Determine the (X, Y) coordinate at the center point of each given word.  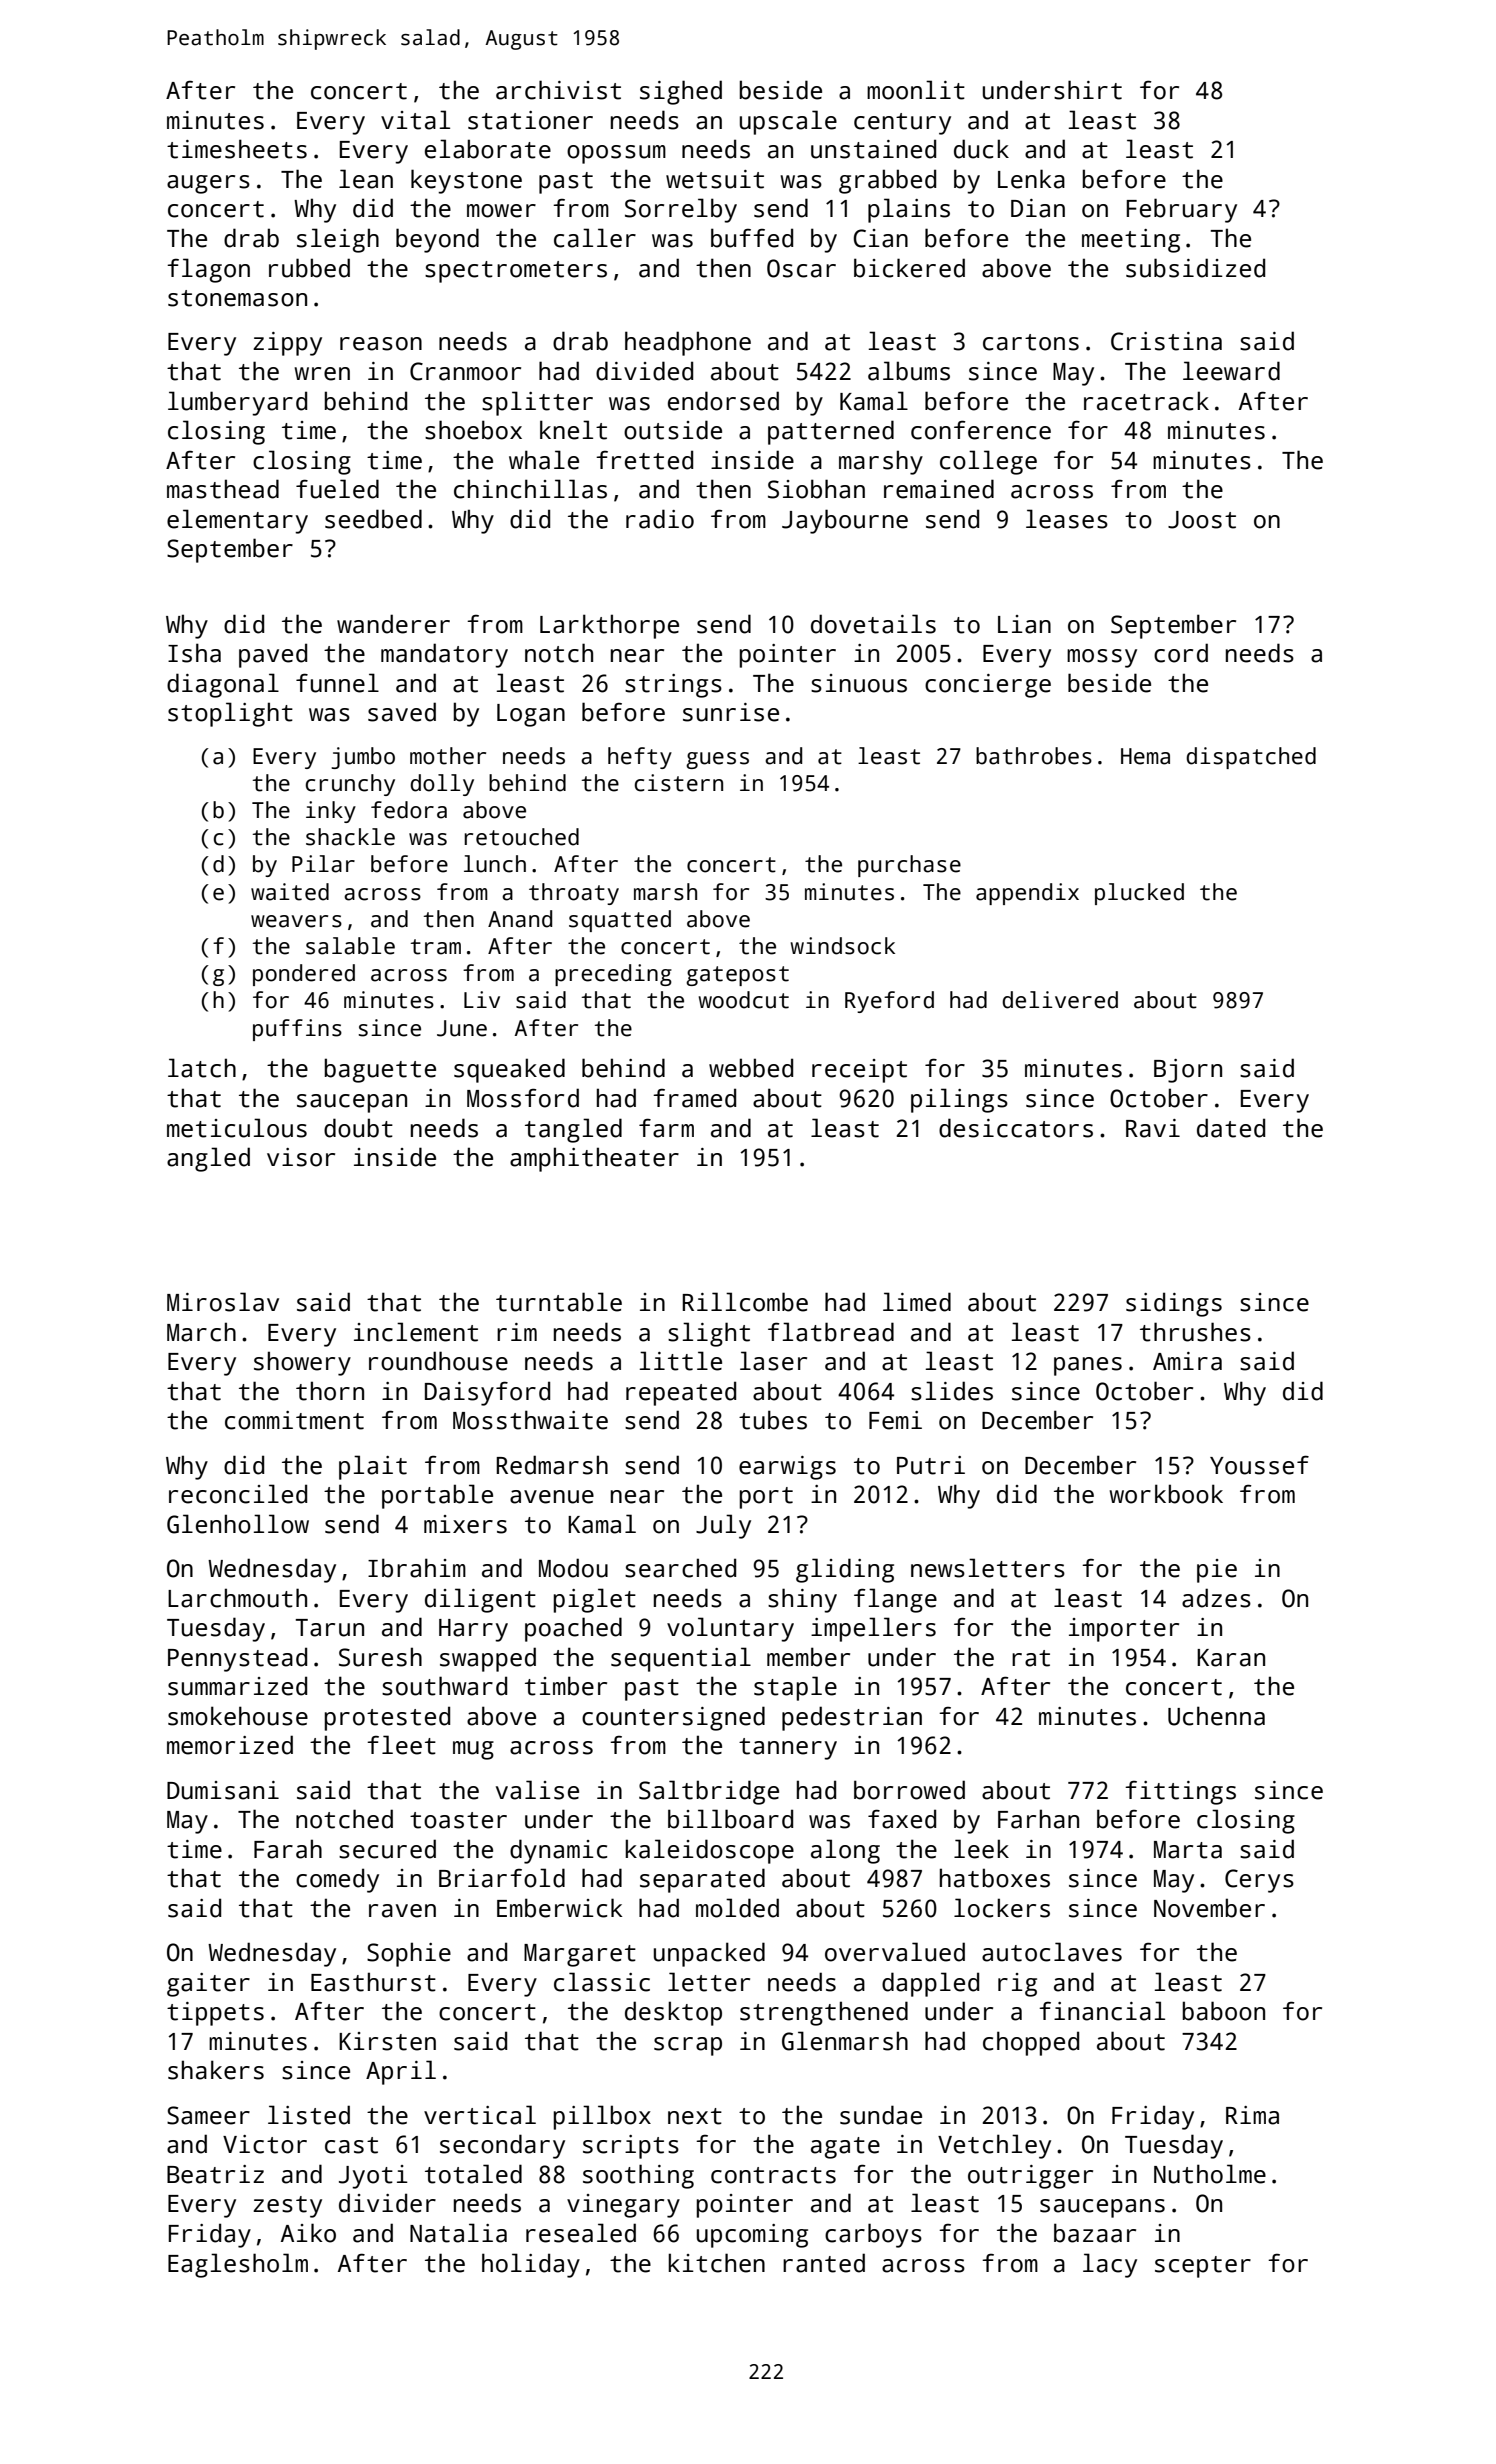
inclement (416, 1332)
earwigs (787, 1468)
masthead (223, 489)
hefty (640, 758)
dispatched (1251, 758)
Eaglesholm (238, 2265)
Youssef (1259, 1465)
